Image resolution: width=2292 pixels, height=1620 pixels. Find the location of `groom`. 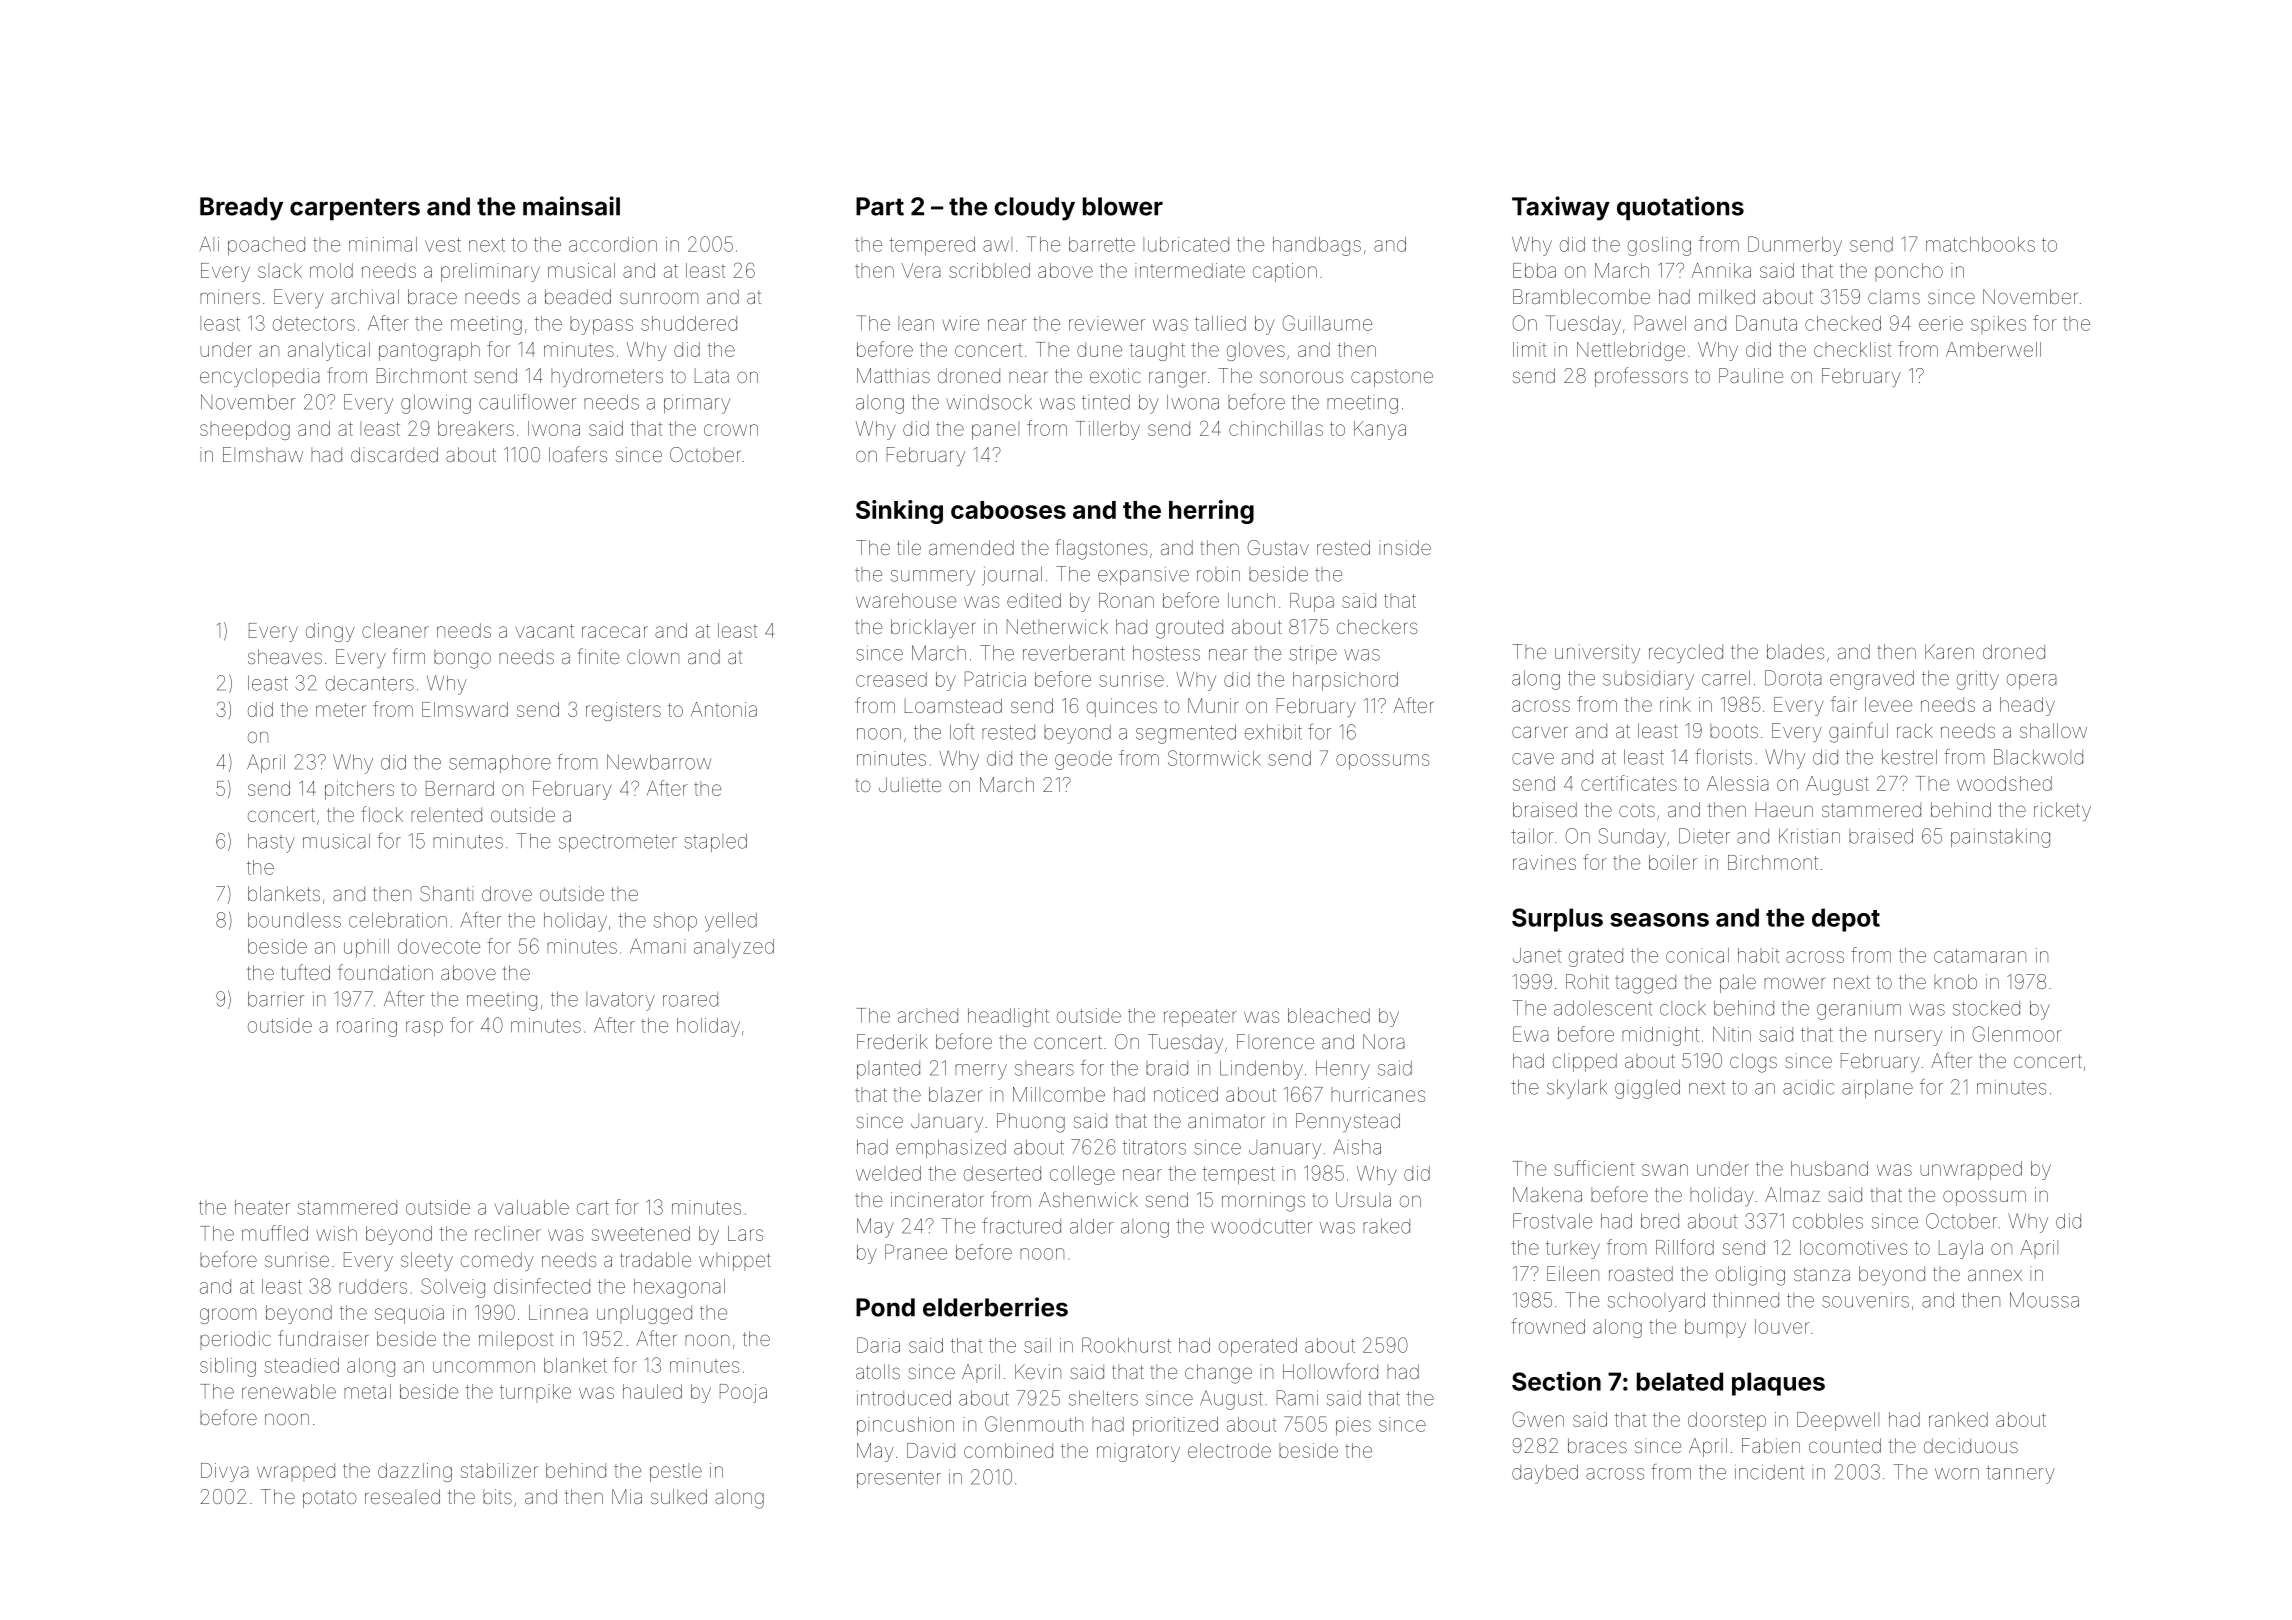

groom is located at coordinates (228, 1316).
